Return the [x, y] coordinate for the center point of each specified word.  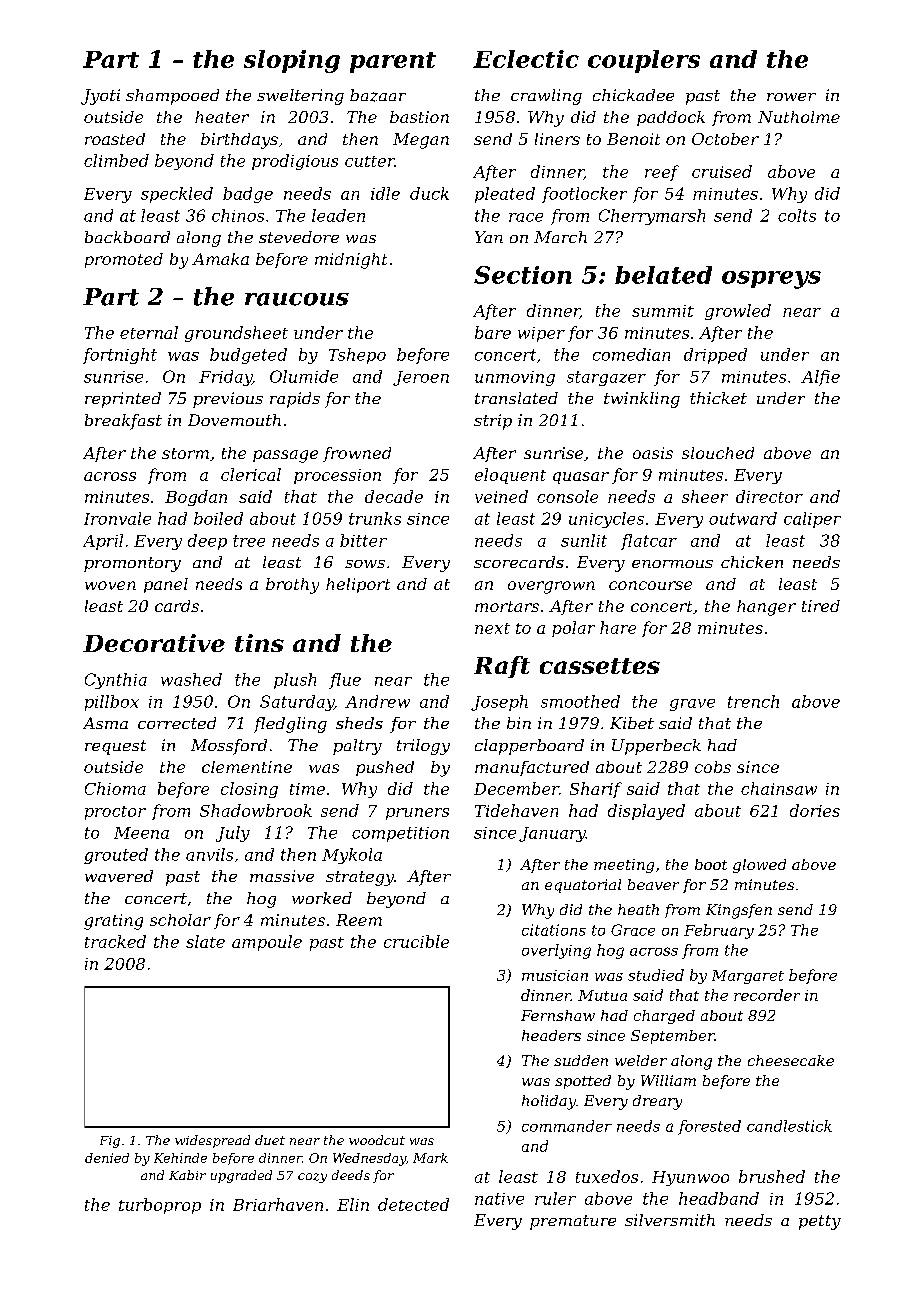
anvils [209, 854]
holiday [549, 1102]
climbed [116, 160]
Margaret [748, 977]
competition [400, 834]
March [560, 237]
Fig [110, 1142]
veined [501, 496]
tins [259, 643]
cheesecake [791, 1060]
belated [663, 275]
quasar [581, 478]
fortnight [120, 356]
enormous [672, 564]
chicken [752, 562]
